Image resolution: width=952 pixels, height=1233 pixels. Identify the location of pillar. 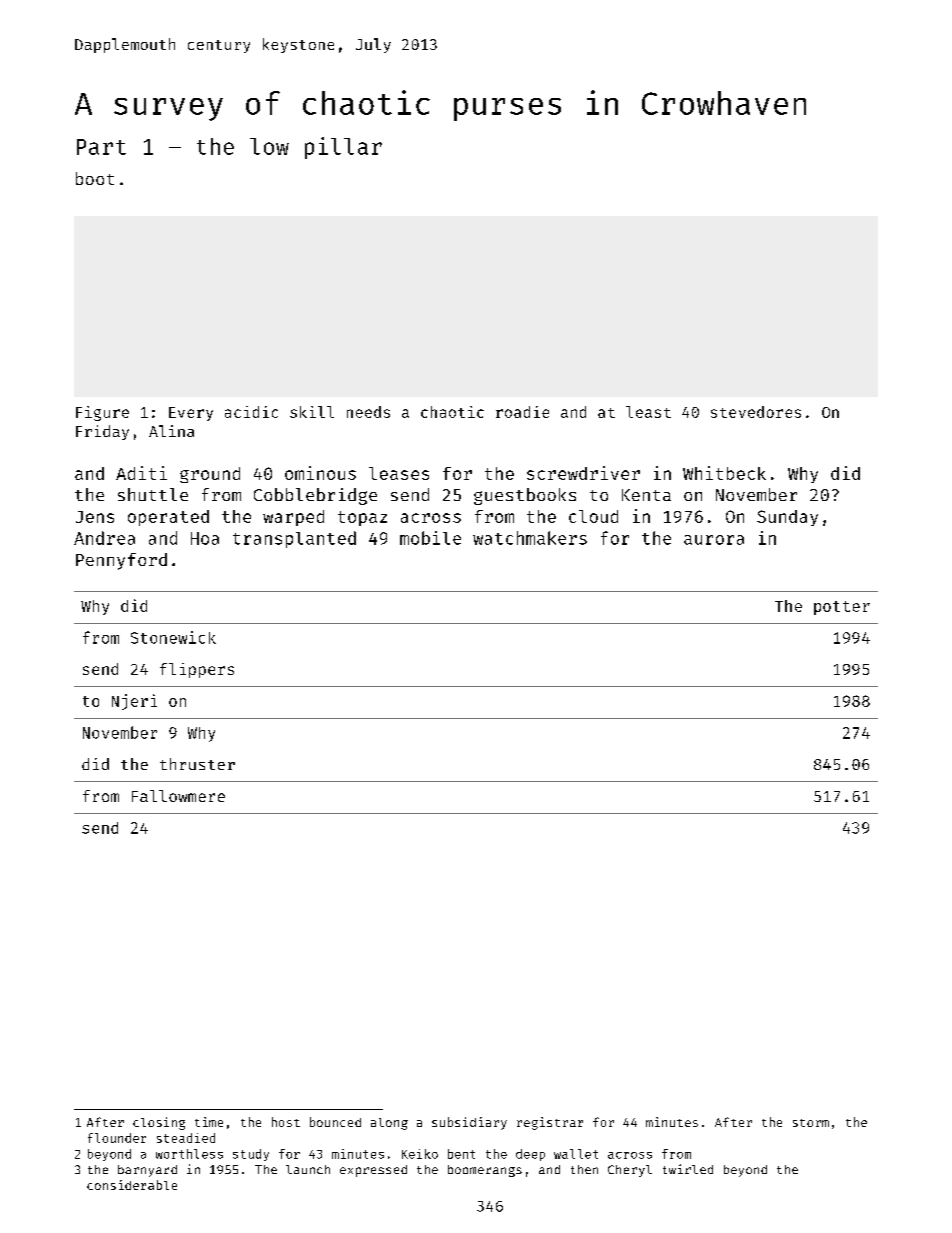
(343, 148).
